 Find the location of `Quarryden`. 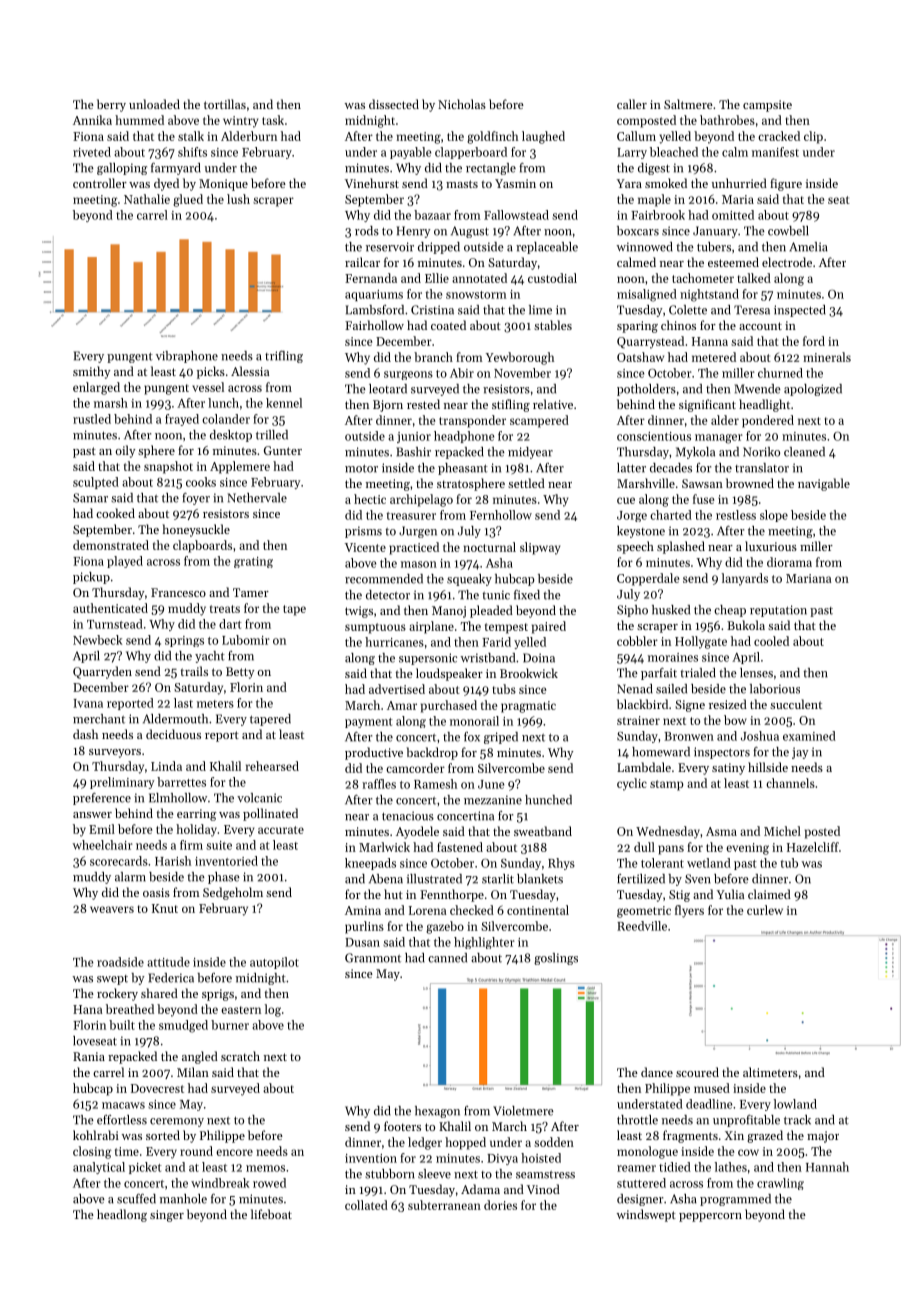

Quarryden is located at coordinates (102, 672).
